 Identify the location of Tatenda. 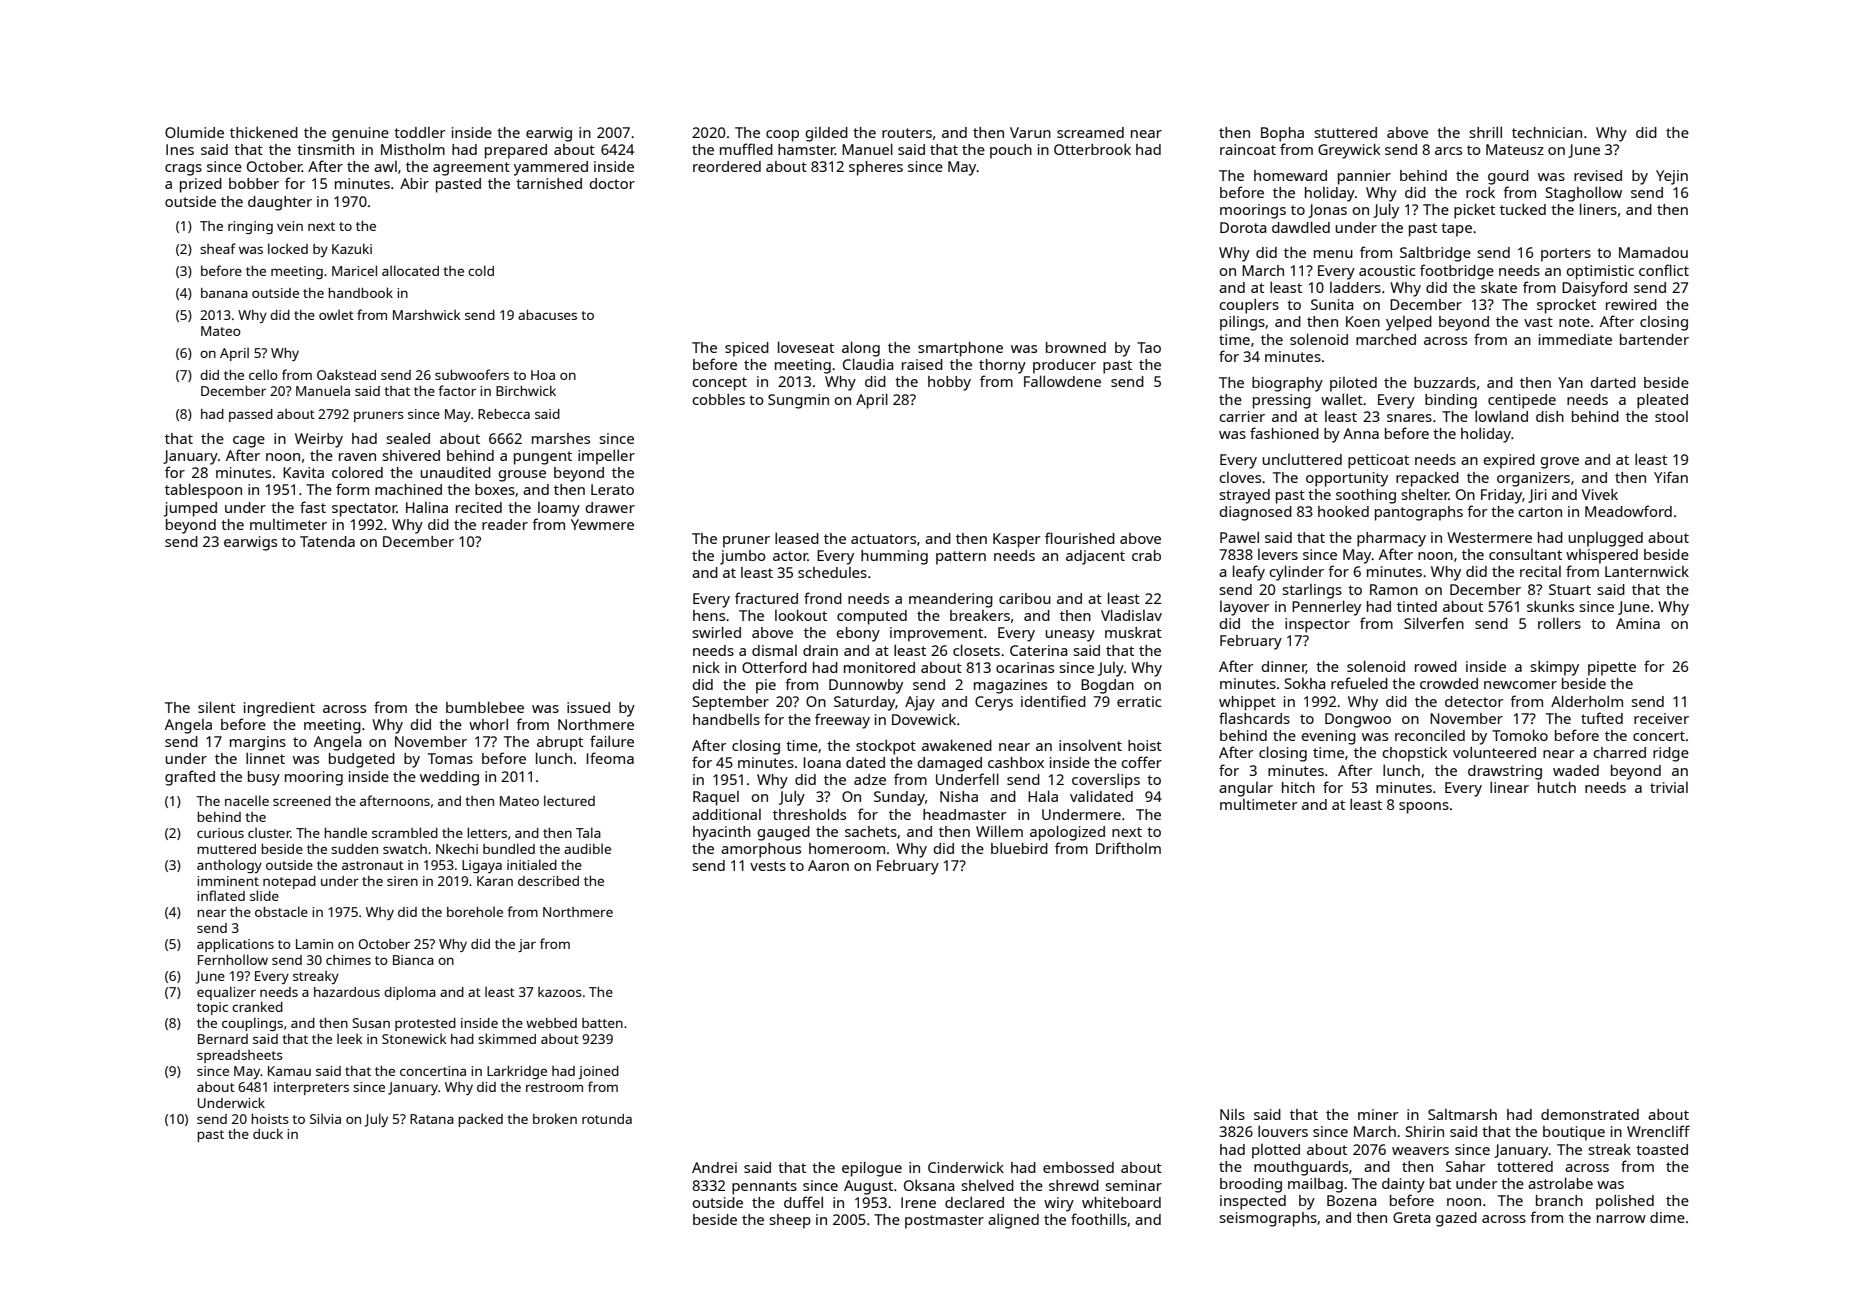
(327, 541).
